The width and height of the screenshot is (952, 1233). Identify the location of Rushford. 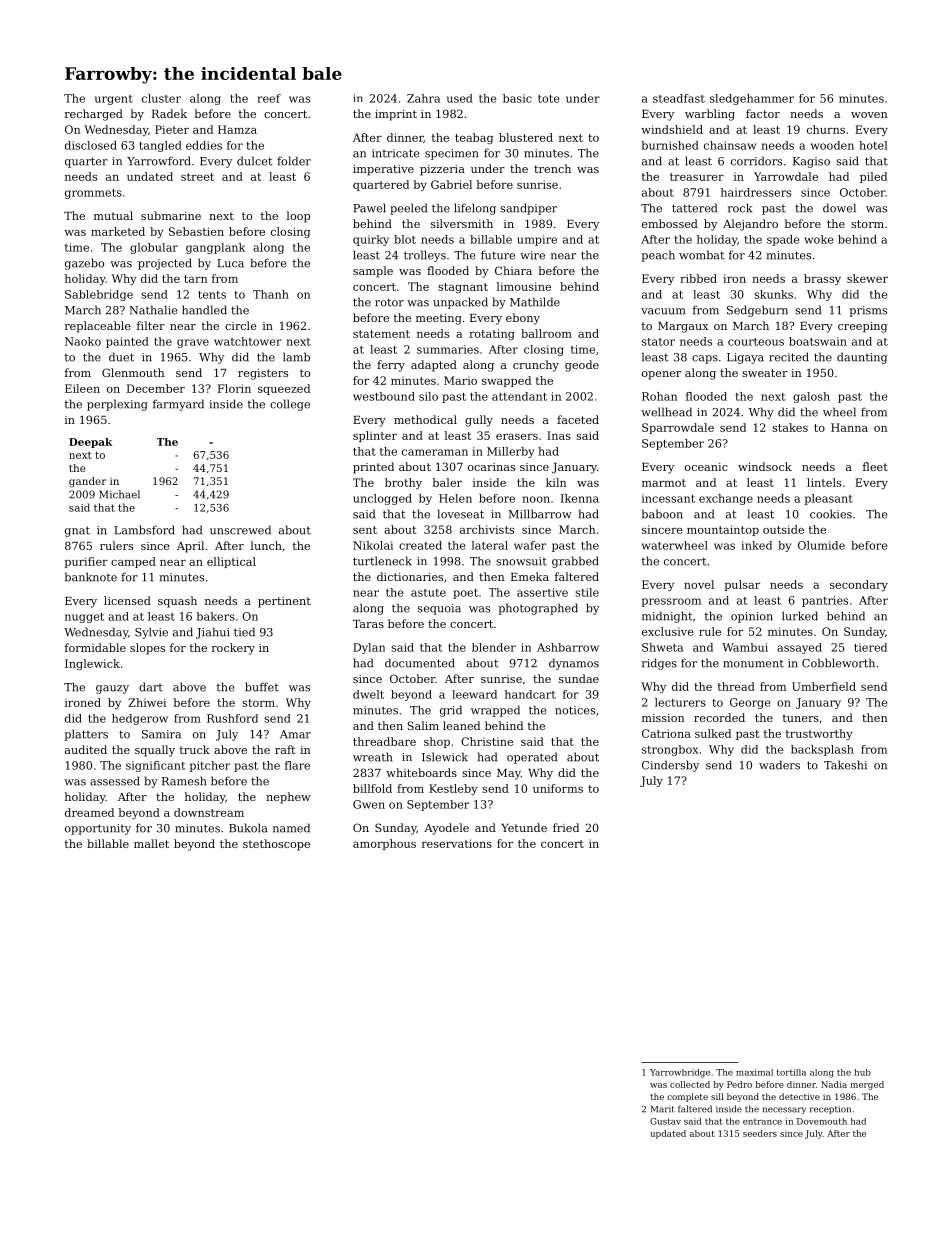
(232, 718).
